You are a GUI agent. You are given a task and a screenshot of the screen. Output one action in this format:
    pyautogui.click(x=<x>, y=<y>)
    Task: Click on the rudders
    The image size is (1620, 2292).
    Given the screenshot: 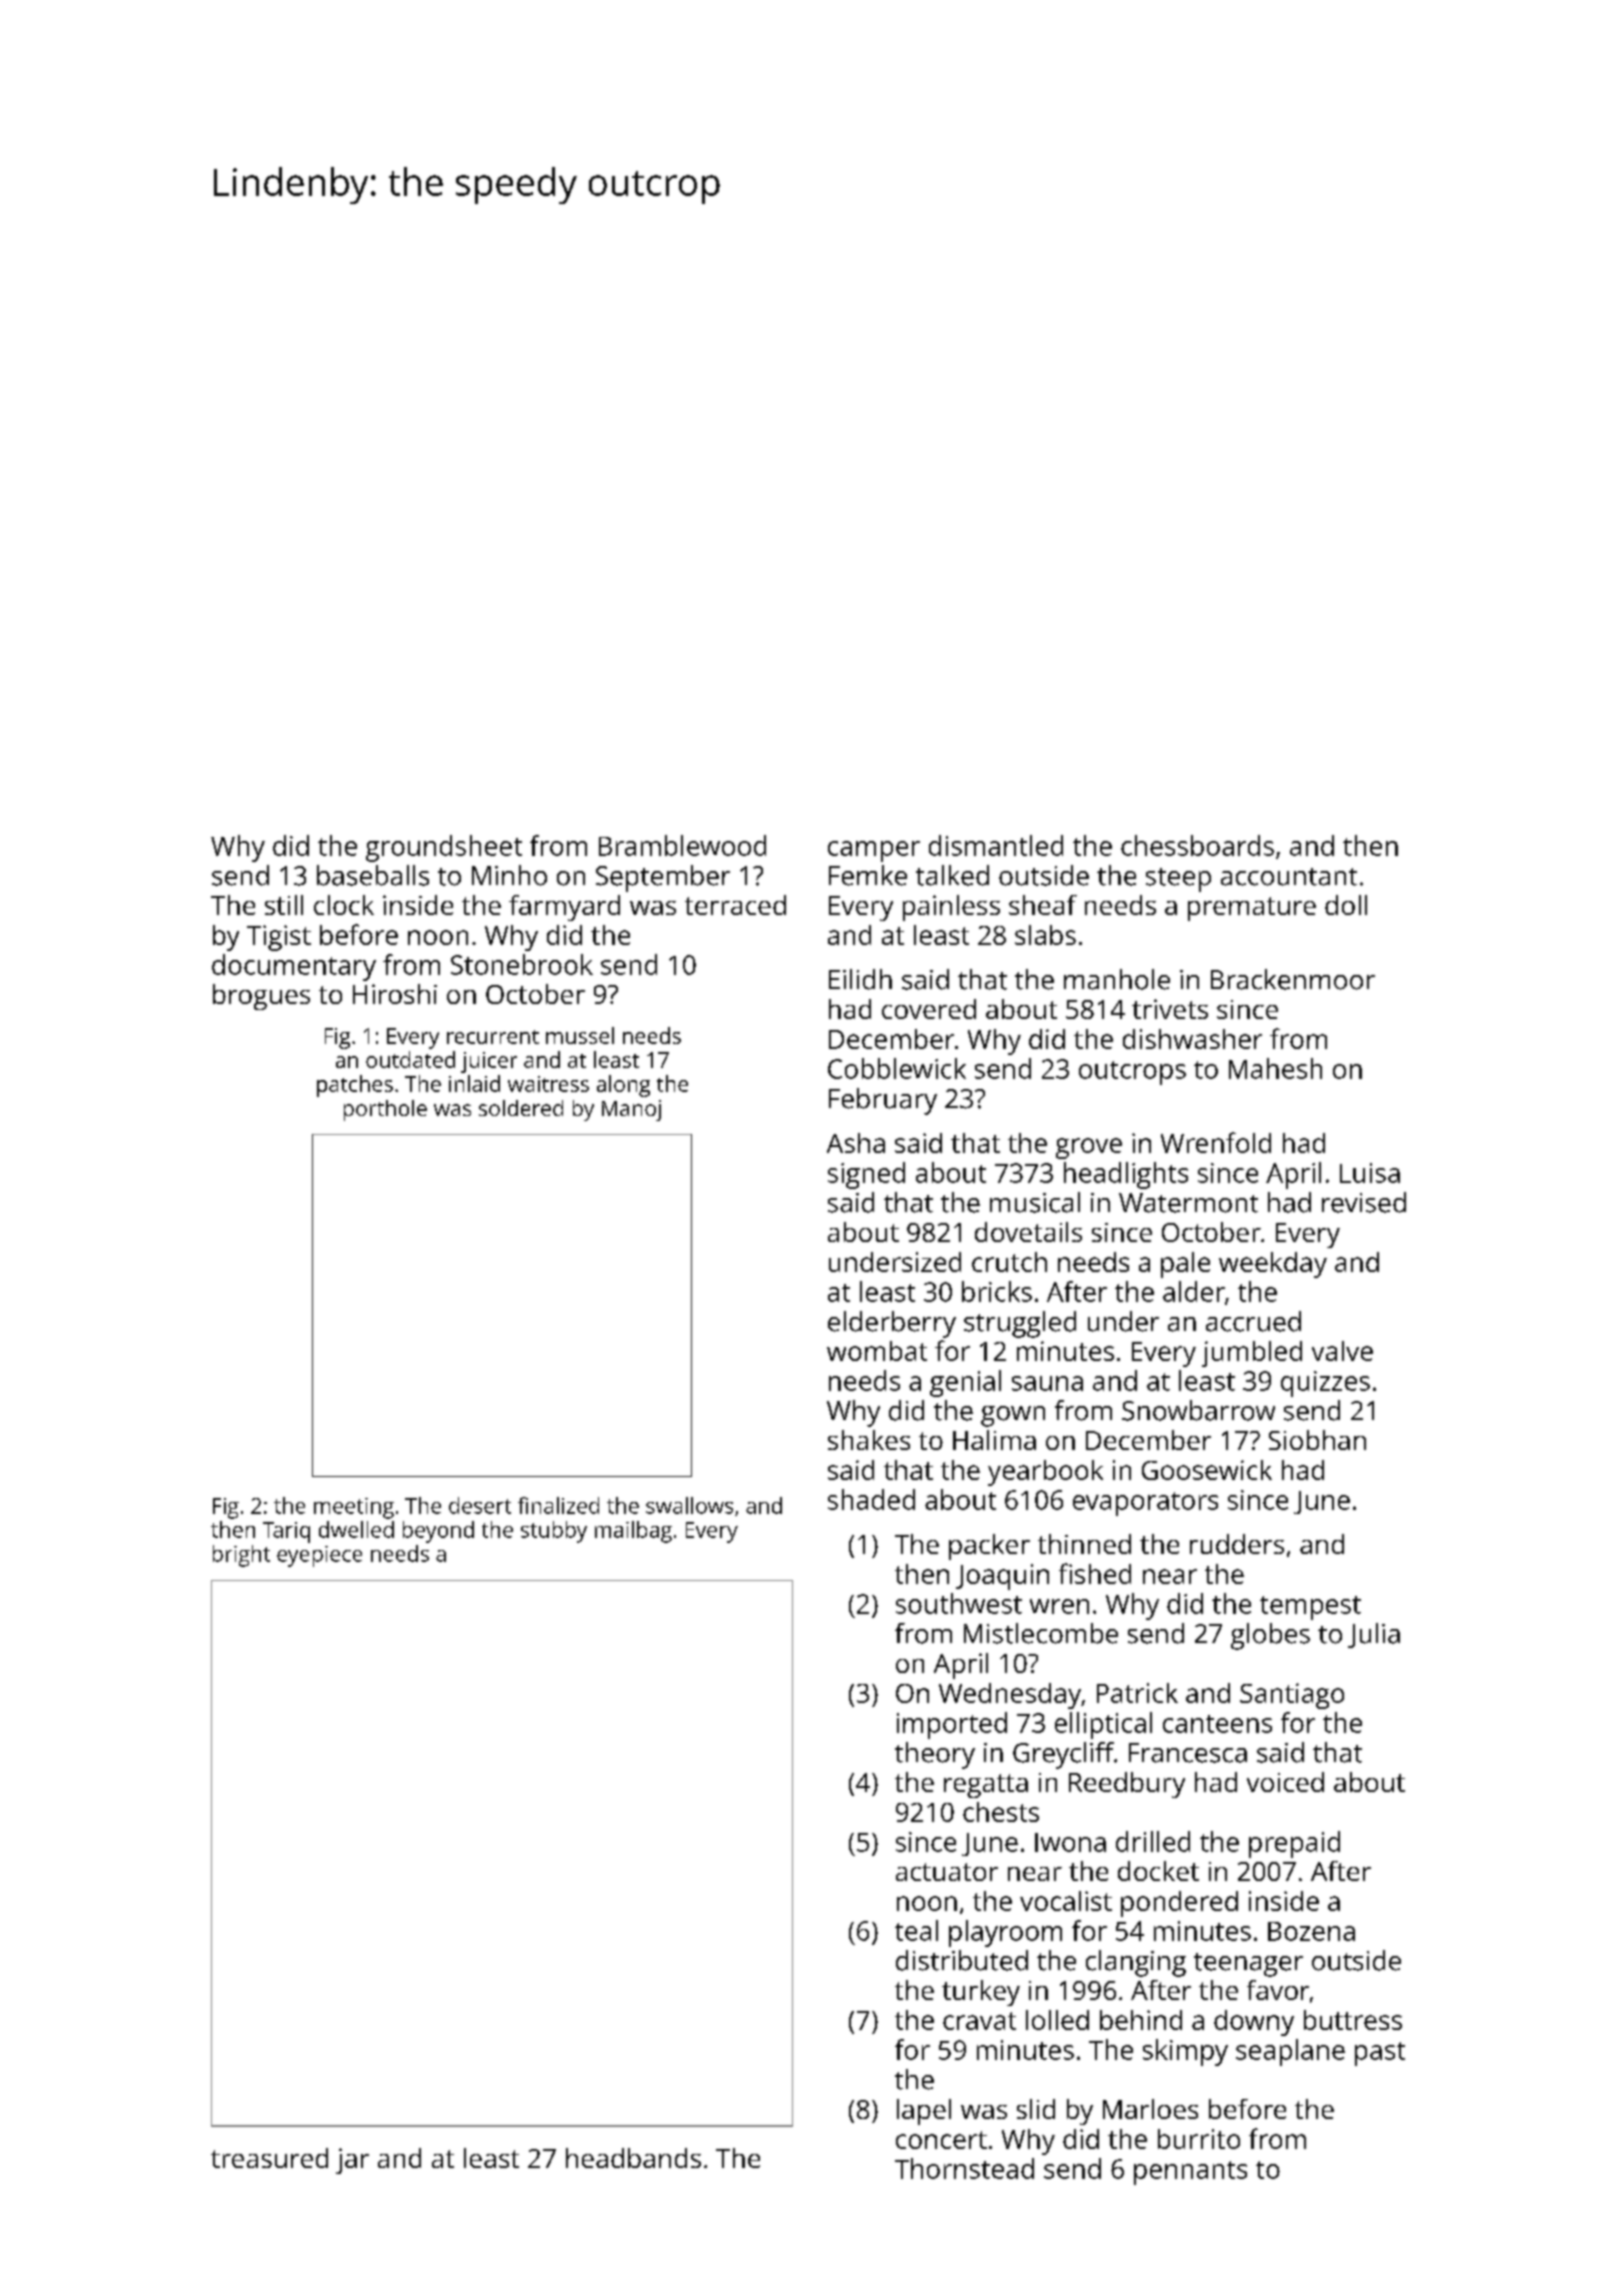 What is the action you would take?
    pyautogui.click(x=1237, y=1544)
